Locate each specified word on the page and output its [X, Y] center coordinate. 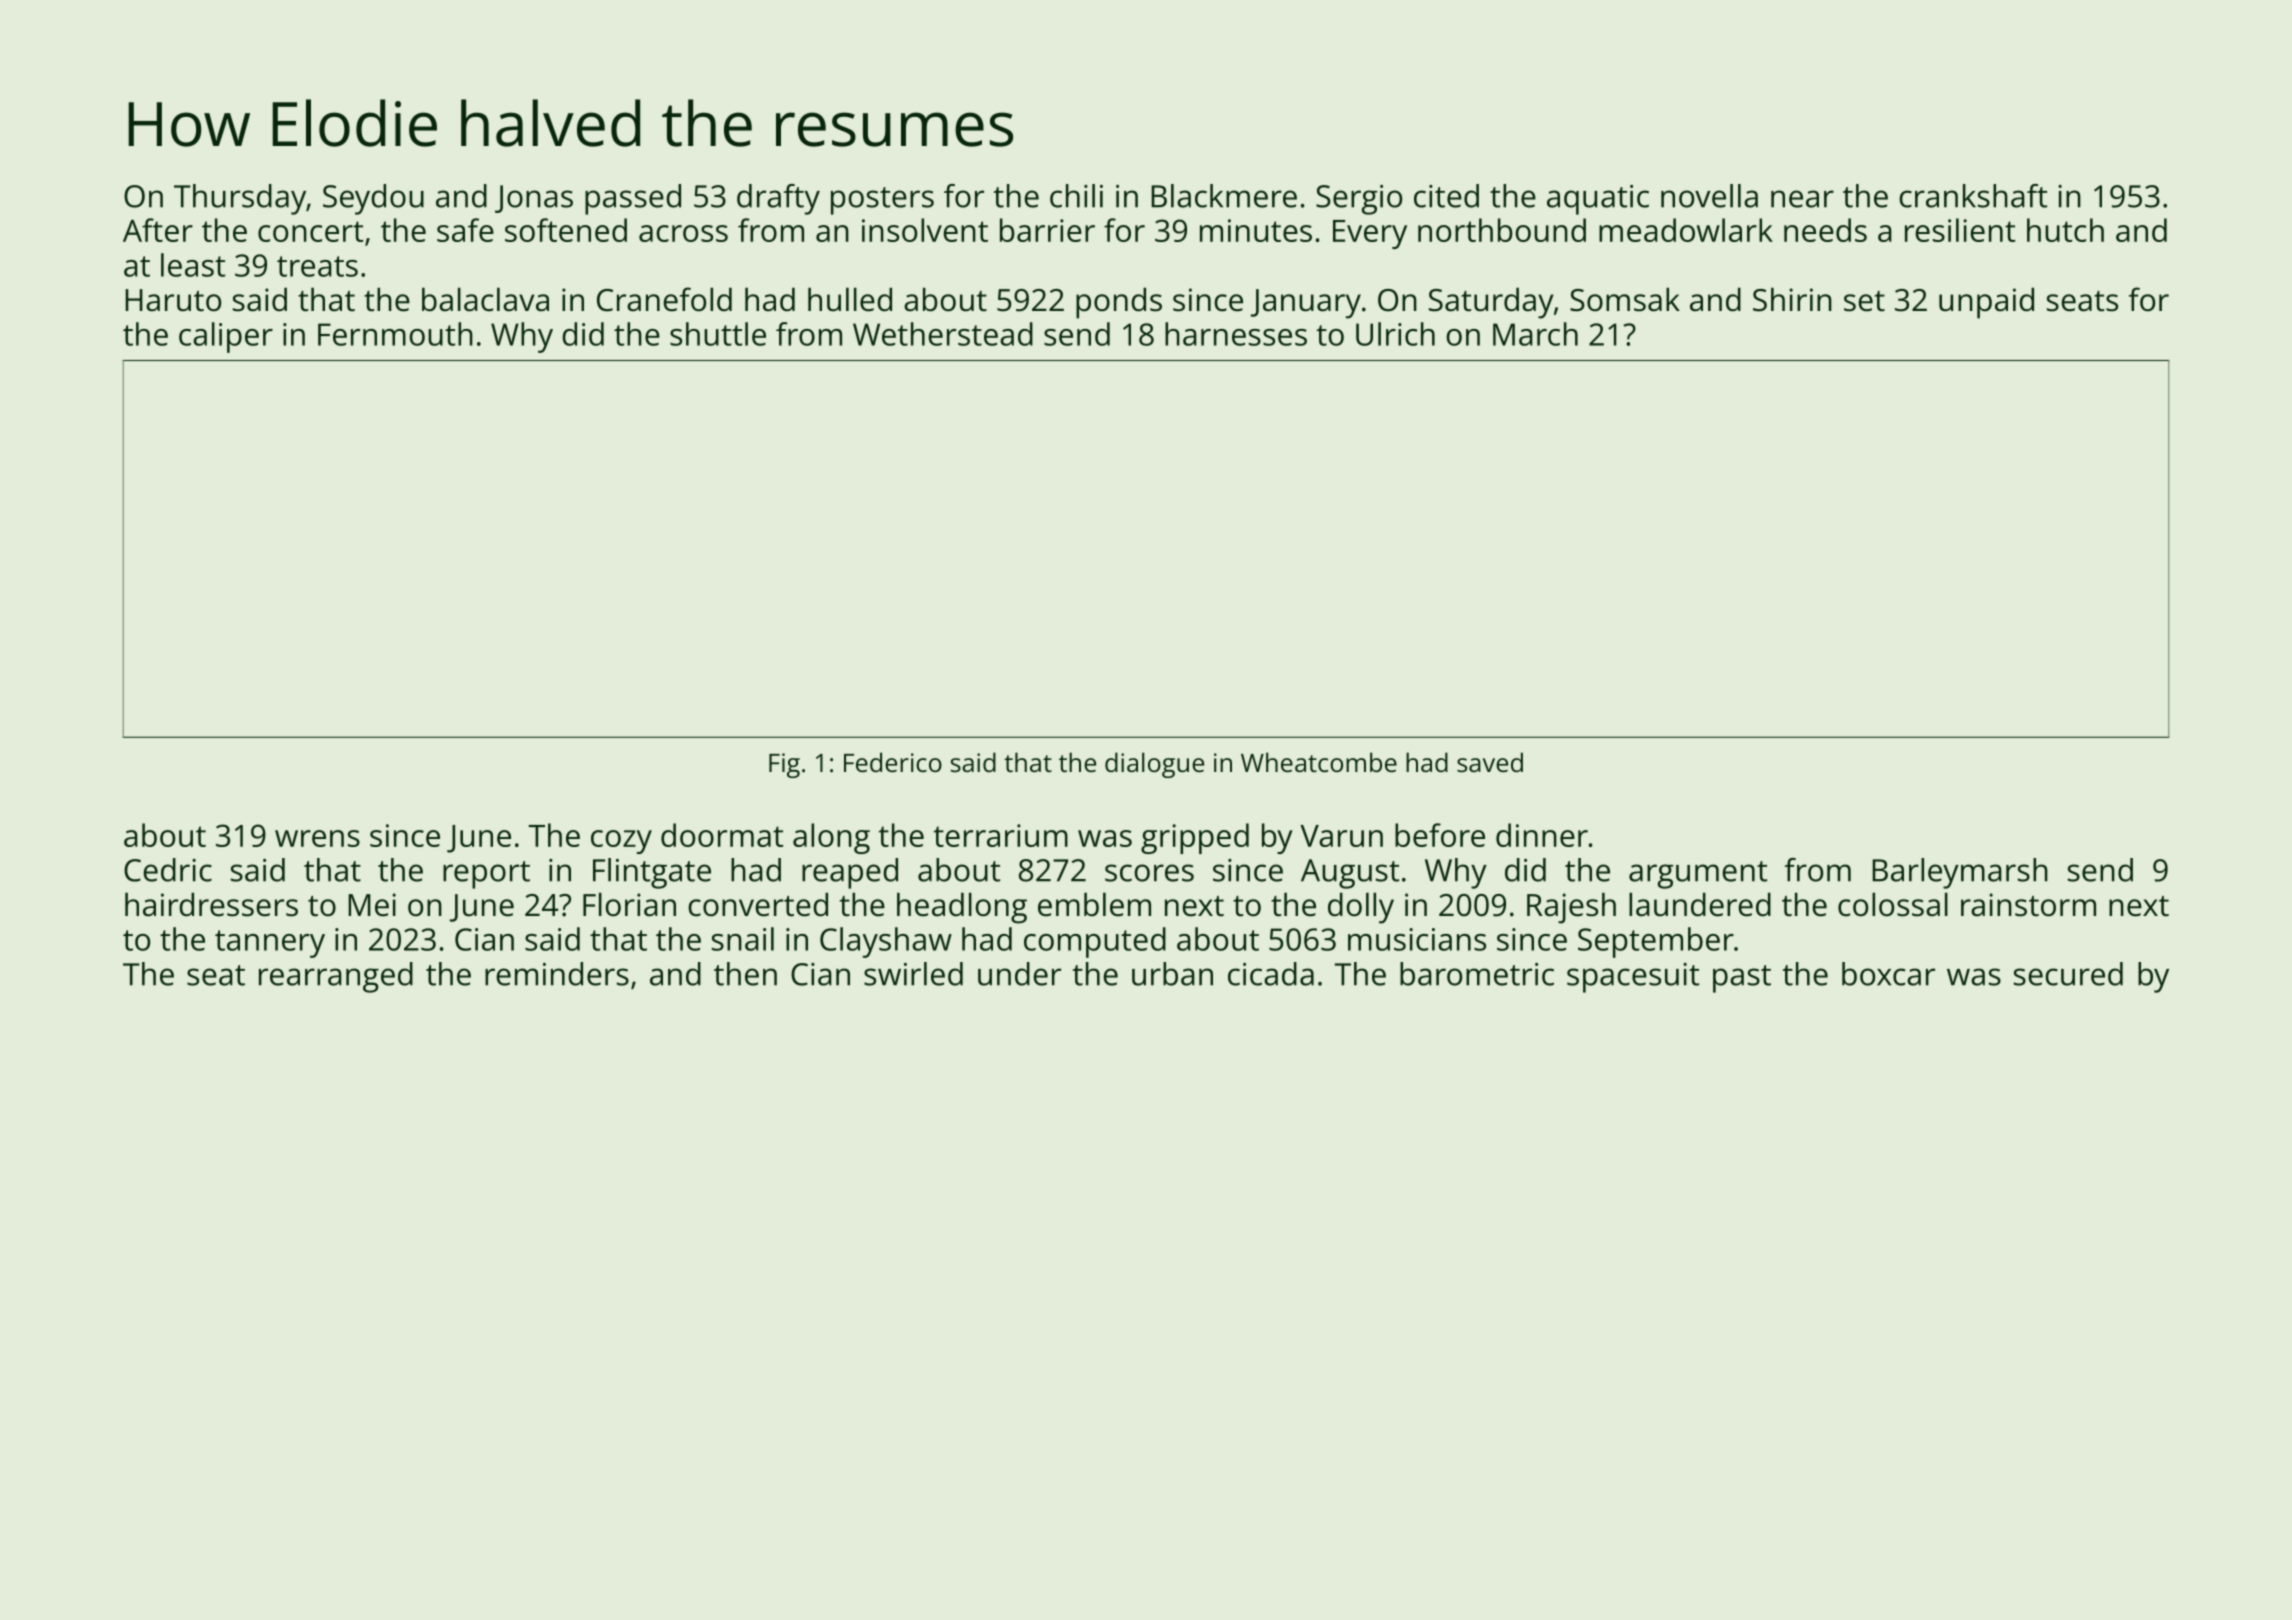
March [1535, 334]
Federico [893, 762]
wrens [317, 838]
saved [1490, 762]
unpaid [1986, 303]
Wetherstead [943, 334]
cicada [1271, 974]
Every [1370, 234]
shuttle [718, 334]
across [683, 233]
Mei [372, 905]
